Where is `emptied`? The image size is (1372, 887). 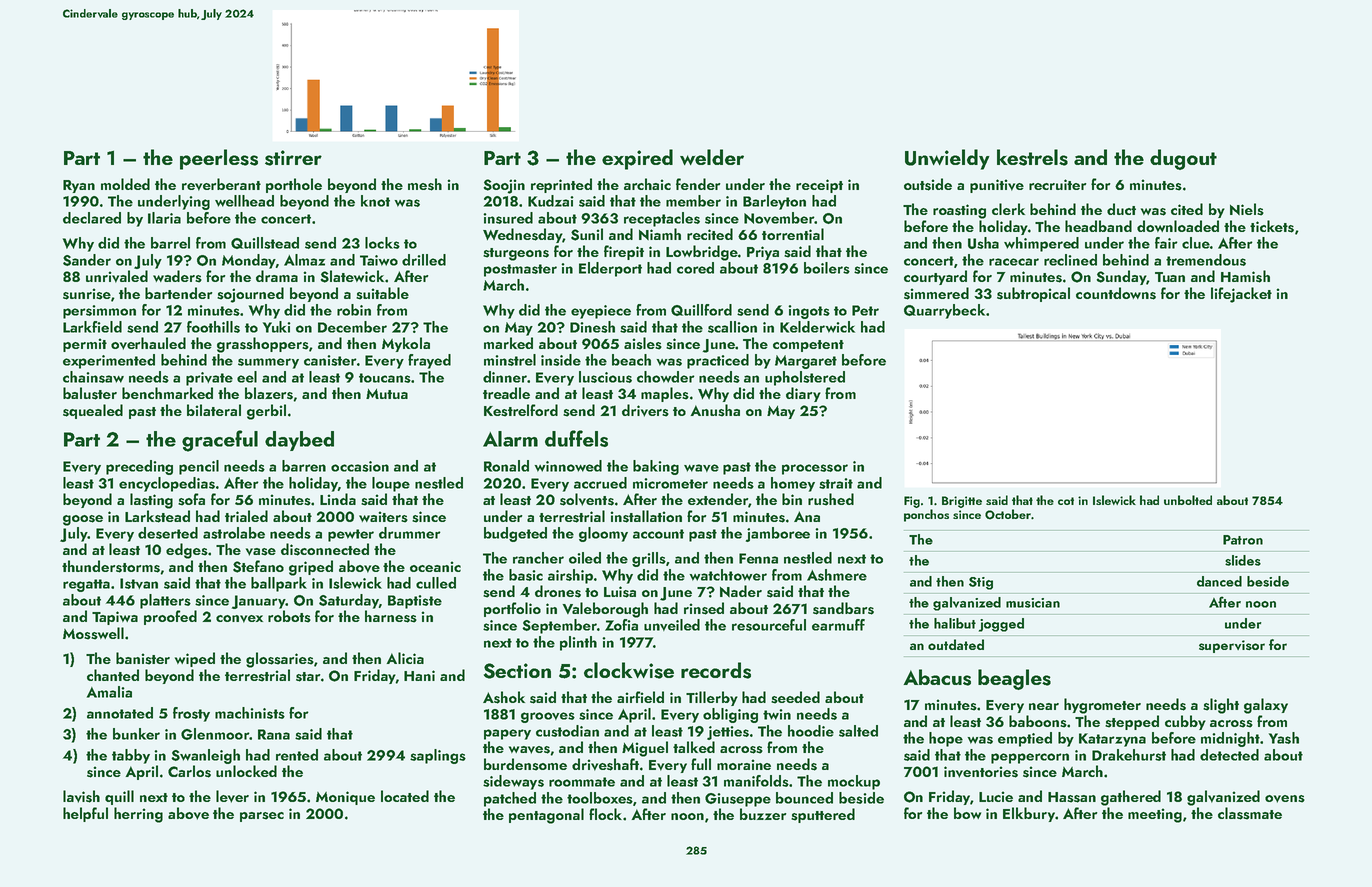 emptied is located at coordinates (1025, 739).
